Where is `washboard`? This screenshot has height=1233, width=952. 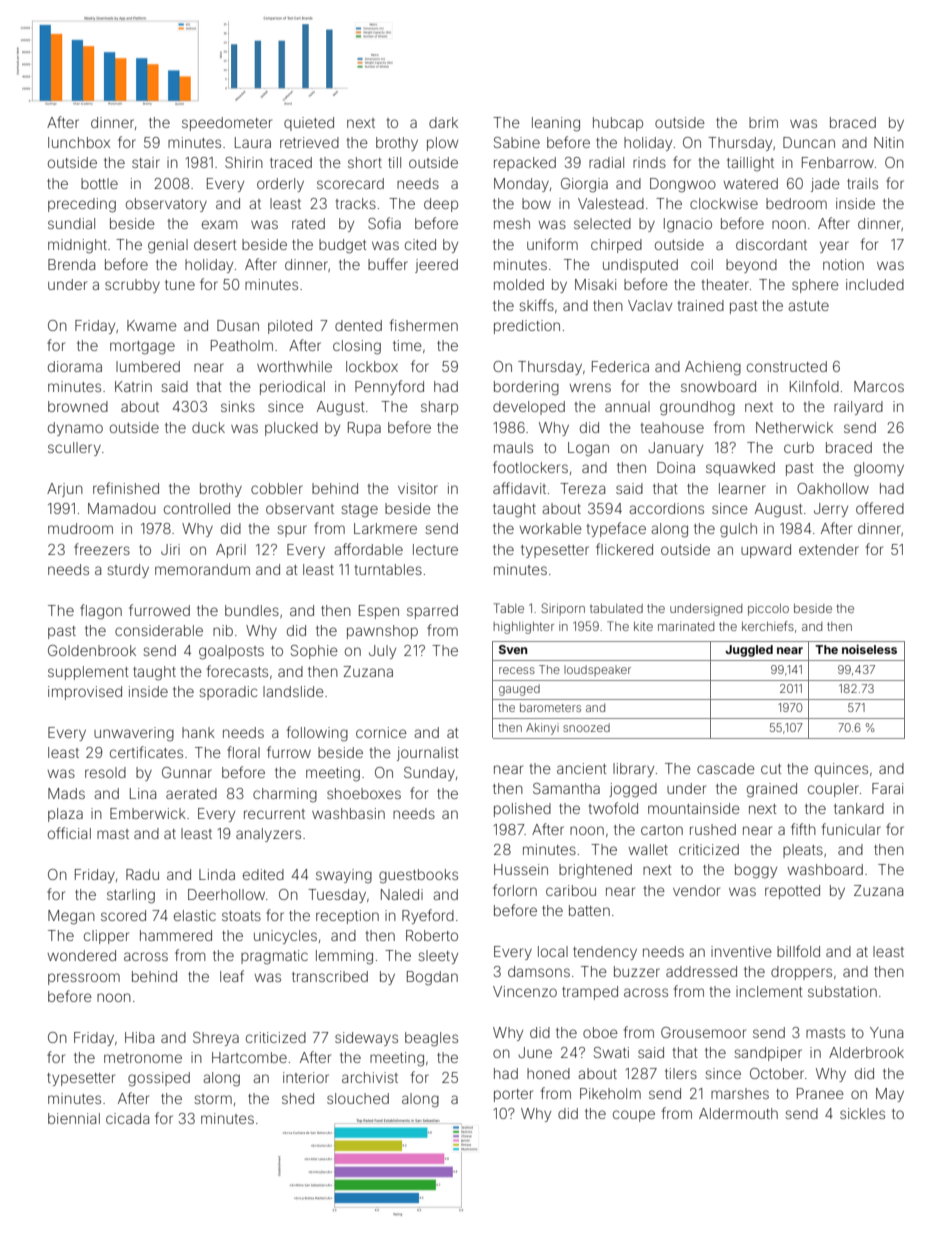
washboard is located at coordinates (825, 869).
